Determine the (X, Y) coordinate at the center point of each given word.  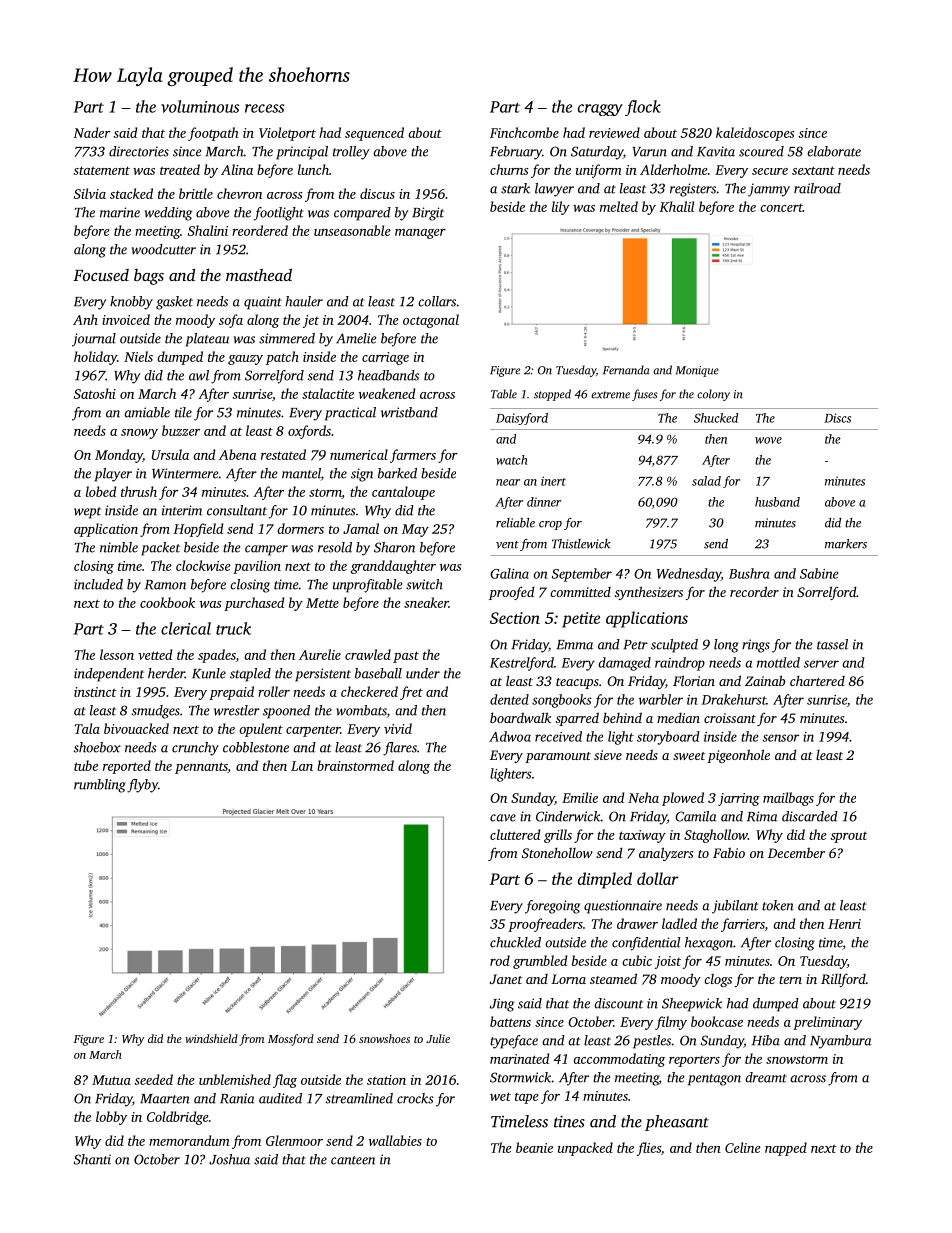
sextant (813, 170)
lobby (111, 1118)
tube (86, 765)
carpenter (313, 731)
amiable (147, 412)
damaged (625, 664)
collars (437, 301)
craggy (600, 110)
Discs (837, 418)
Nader (91, 132)
